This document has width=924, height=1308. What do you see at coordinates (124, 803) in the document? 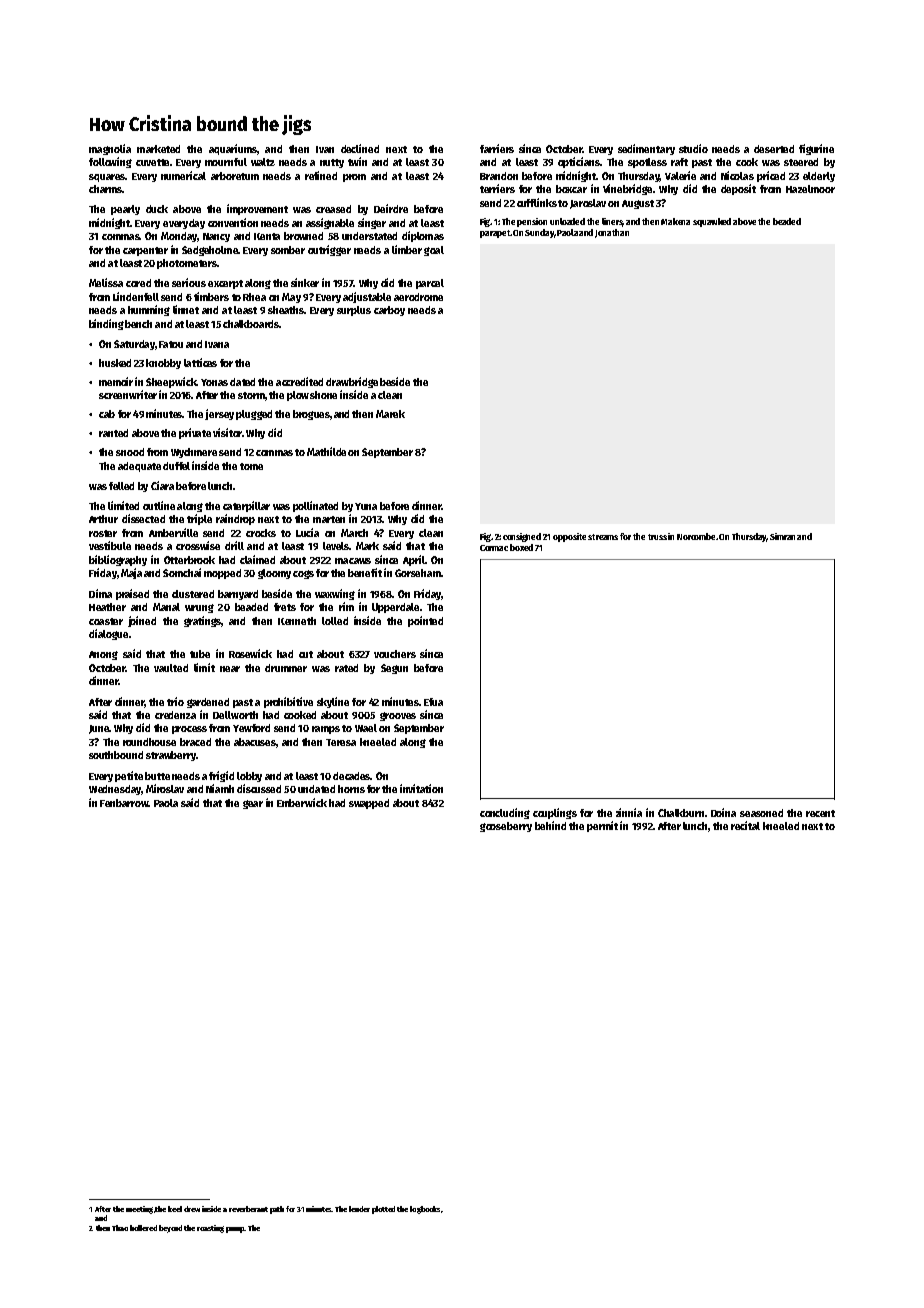
I see `Fenbarrow` at bounding box center [124, 803].
